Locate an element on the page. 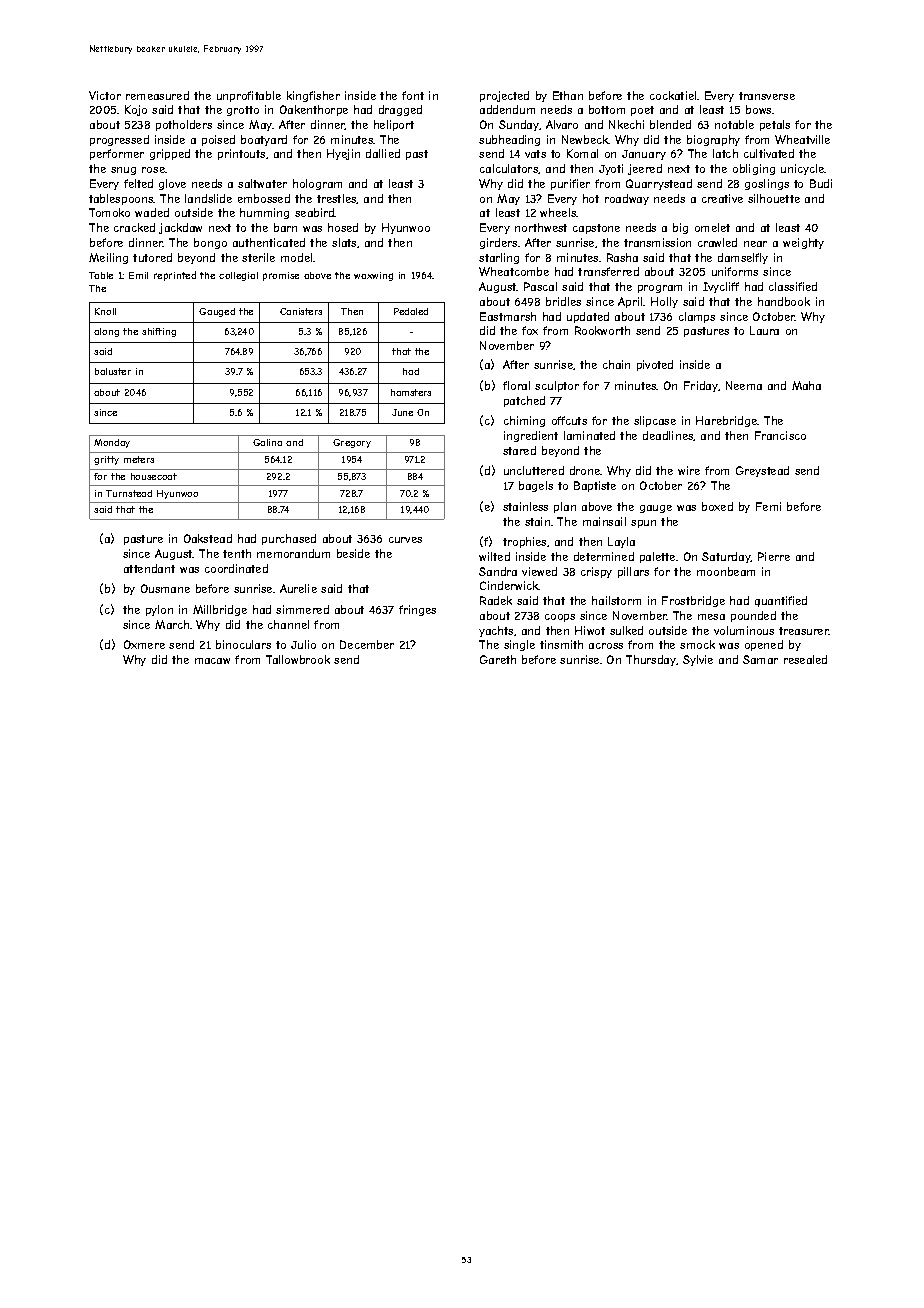 This page has width=924, height=1308. transverse is located at coordinates (767, 96).
